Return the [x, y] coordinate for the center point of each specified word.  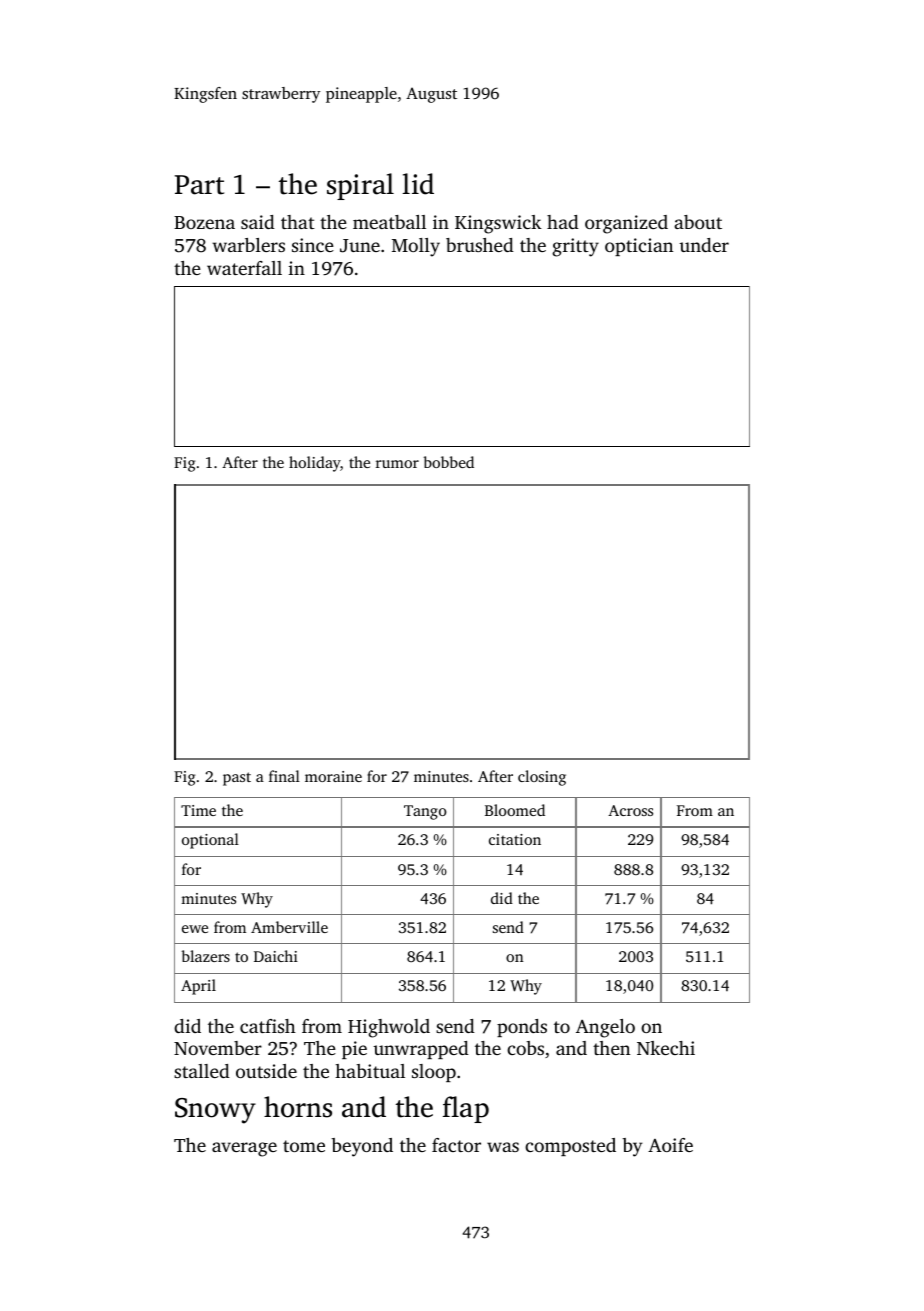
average [244, 1149]
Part [199, 185]
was [503, 1147]
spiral [360, 186]
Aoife [670, 1145]
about [698, 222]
